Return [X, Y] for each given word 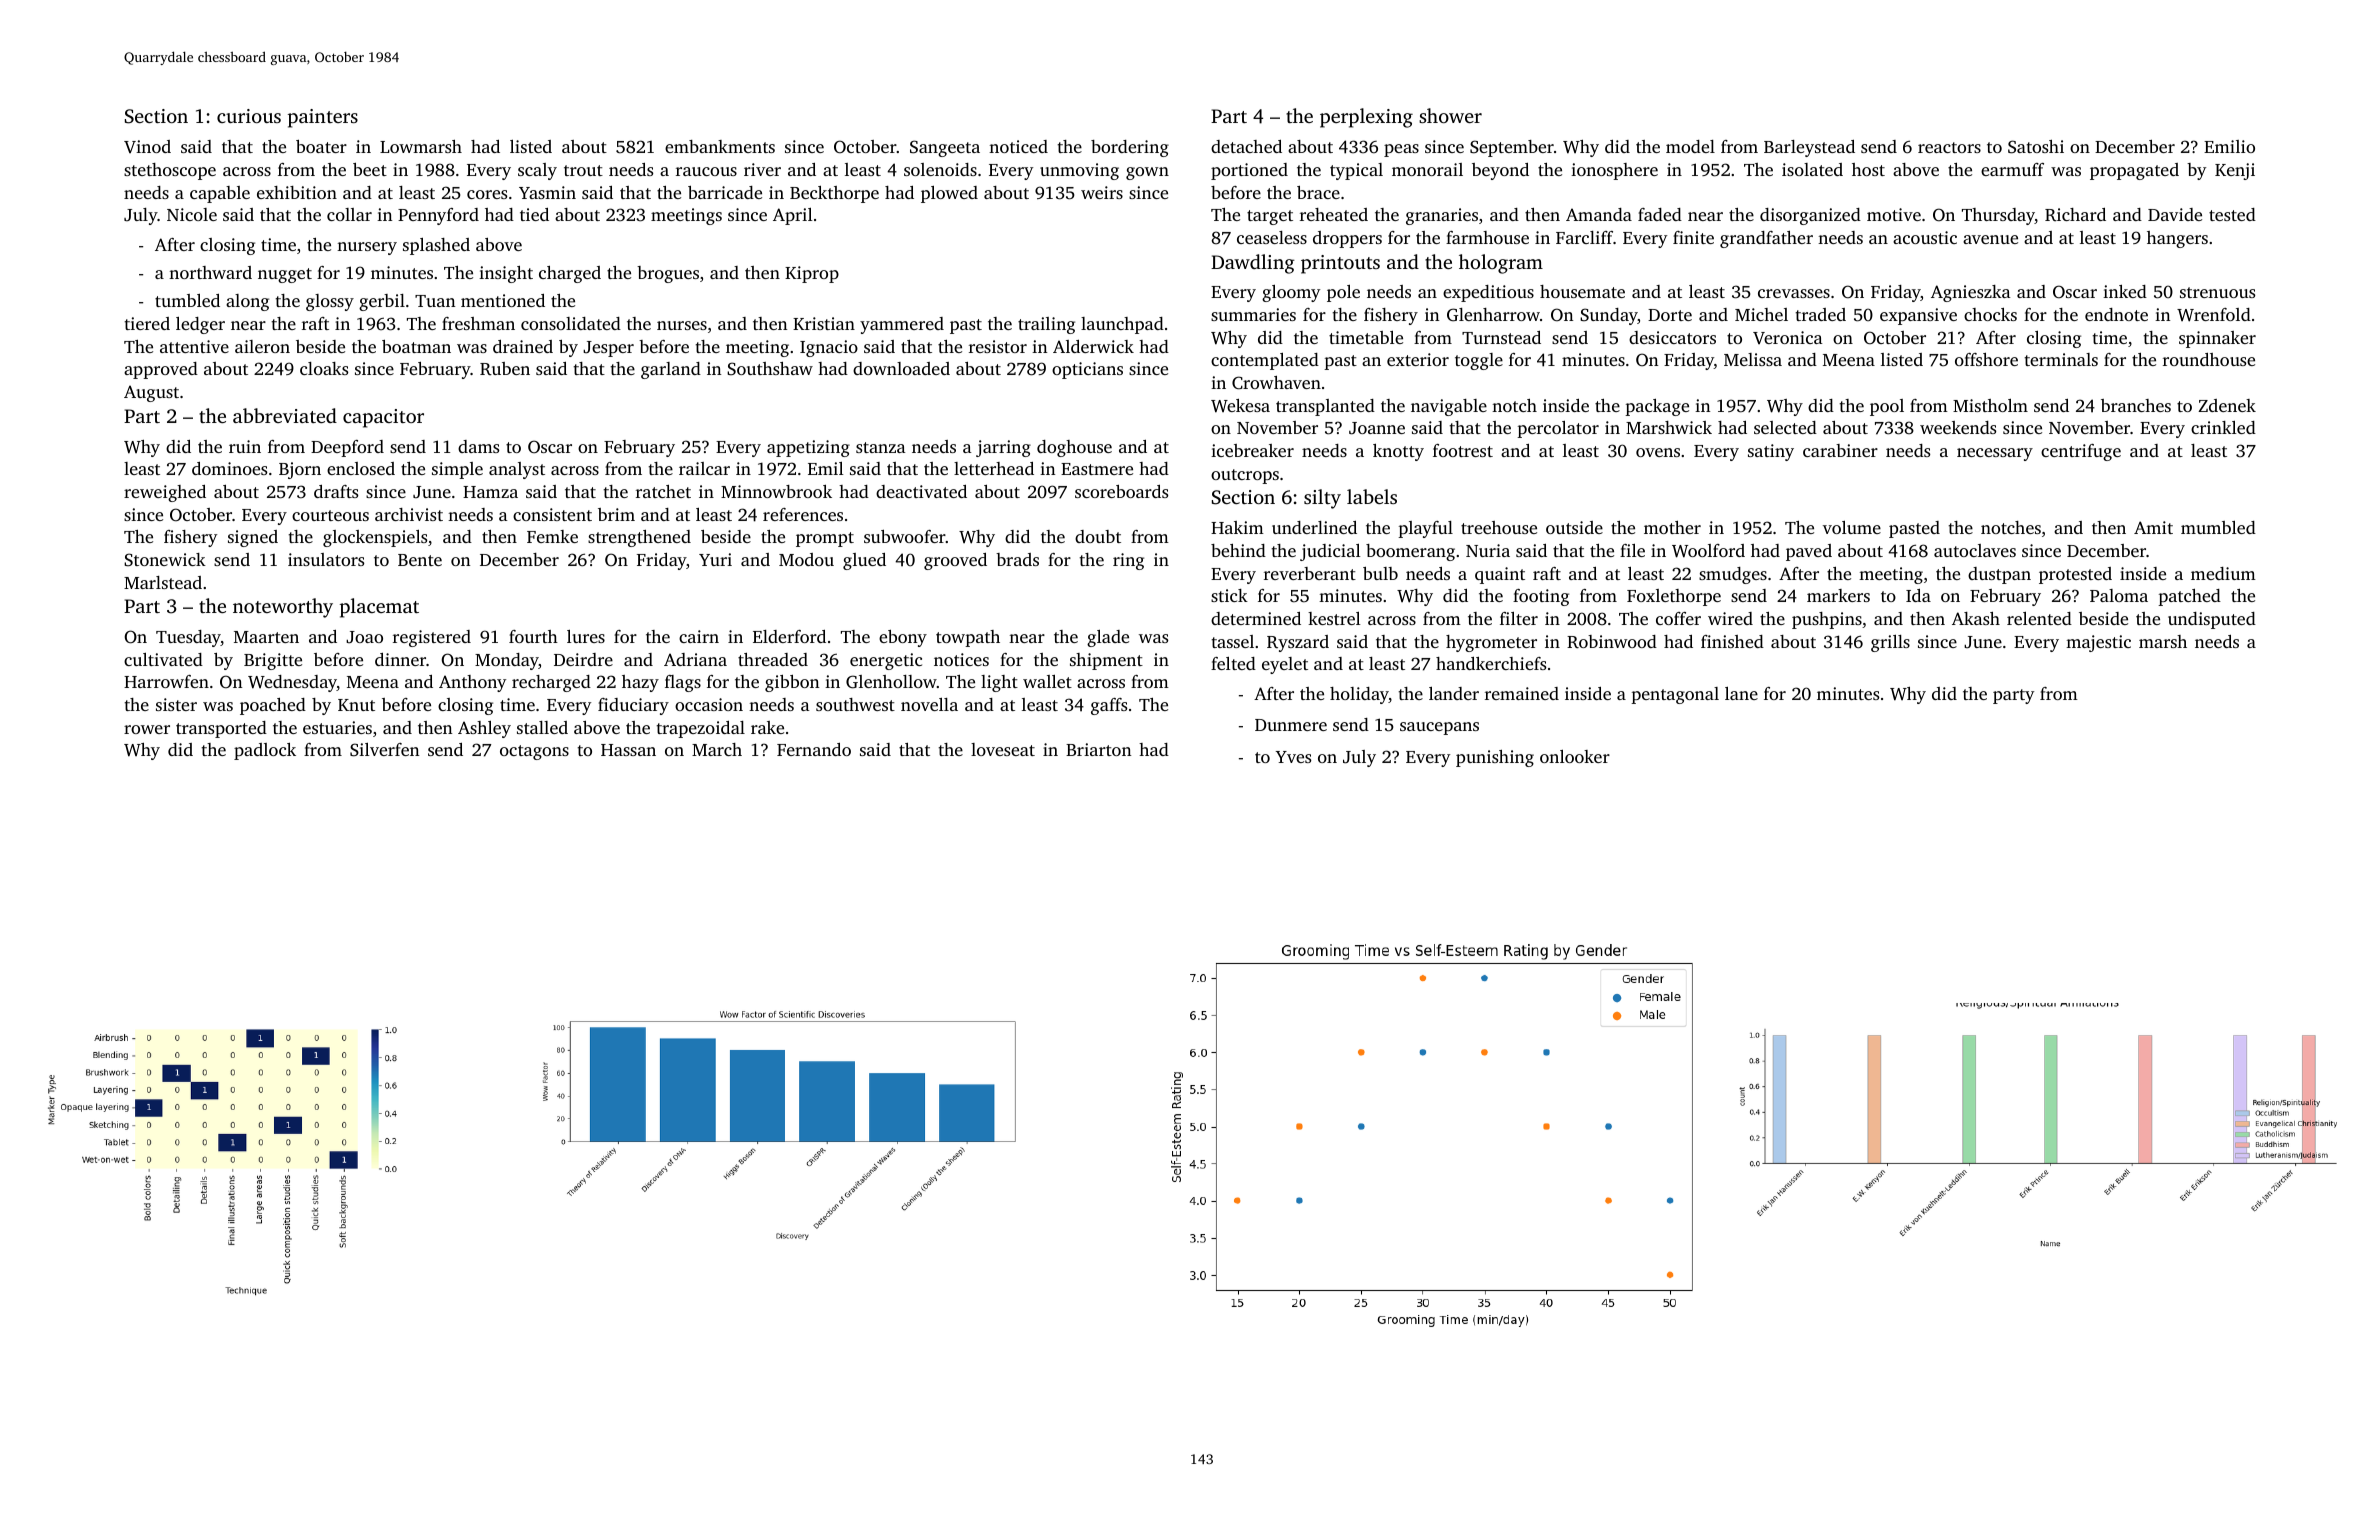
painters [323, 118]
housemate [1582, 291]
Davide [2175, 214]
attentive [194, 346]
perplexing [1366, 118]
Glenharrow [1493, 315]
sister [176, 704]
